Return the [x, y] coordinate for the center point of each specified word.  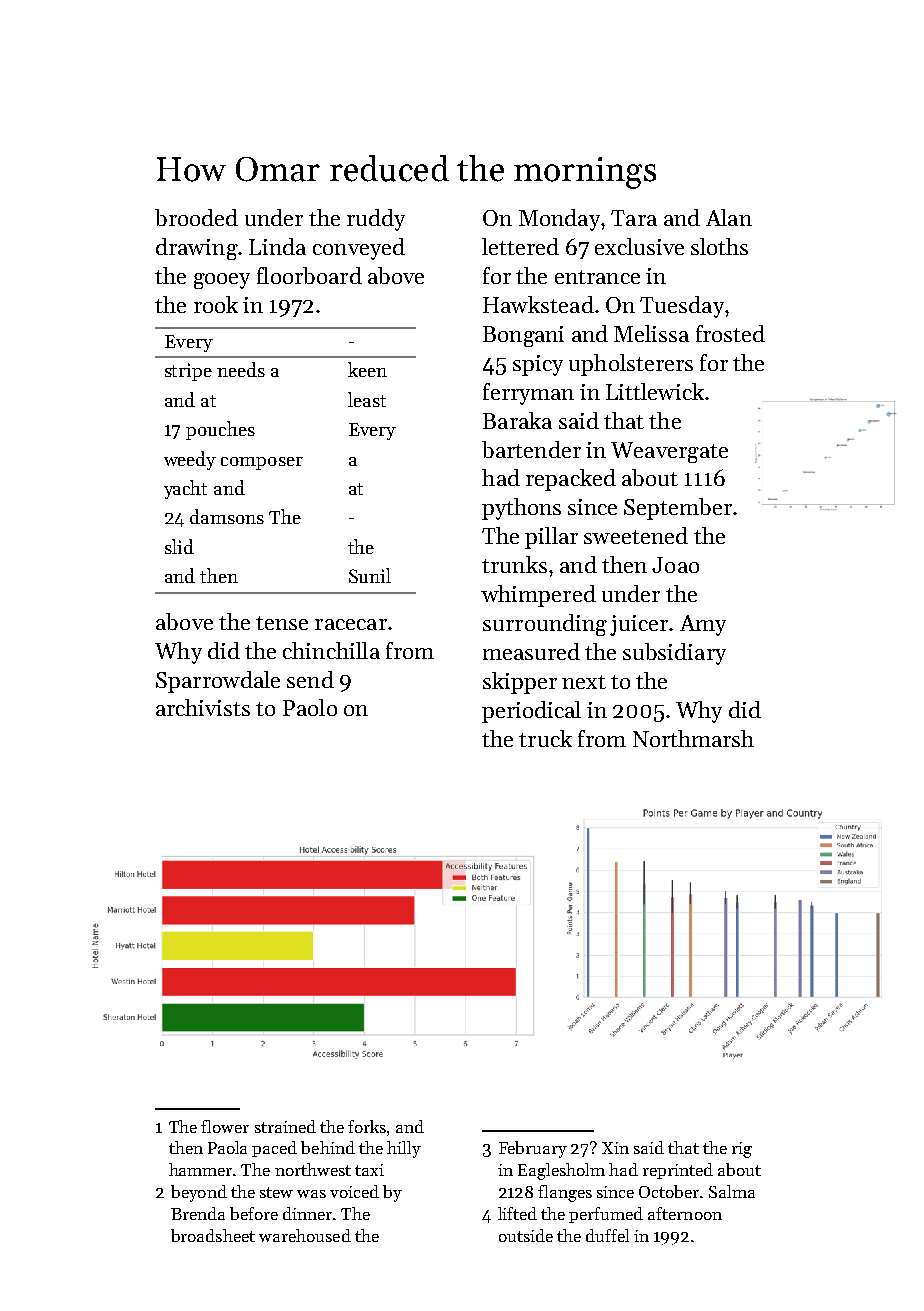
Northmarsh [693, 738]
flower [225, 1126]
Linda [277, 246]
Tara [634, 218]
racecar [351, 624]
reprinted [678, 1171]
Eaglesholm [561, 1171]
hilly [404, 1149]
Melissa [651, 333]
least [367, 399]
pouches [220, 430]
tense [282, 623]
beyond [199, 1193]
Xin [615, 1148]
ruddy [376, 220]
